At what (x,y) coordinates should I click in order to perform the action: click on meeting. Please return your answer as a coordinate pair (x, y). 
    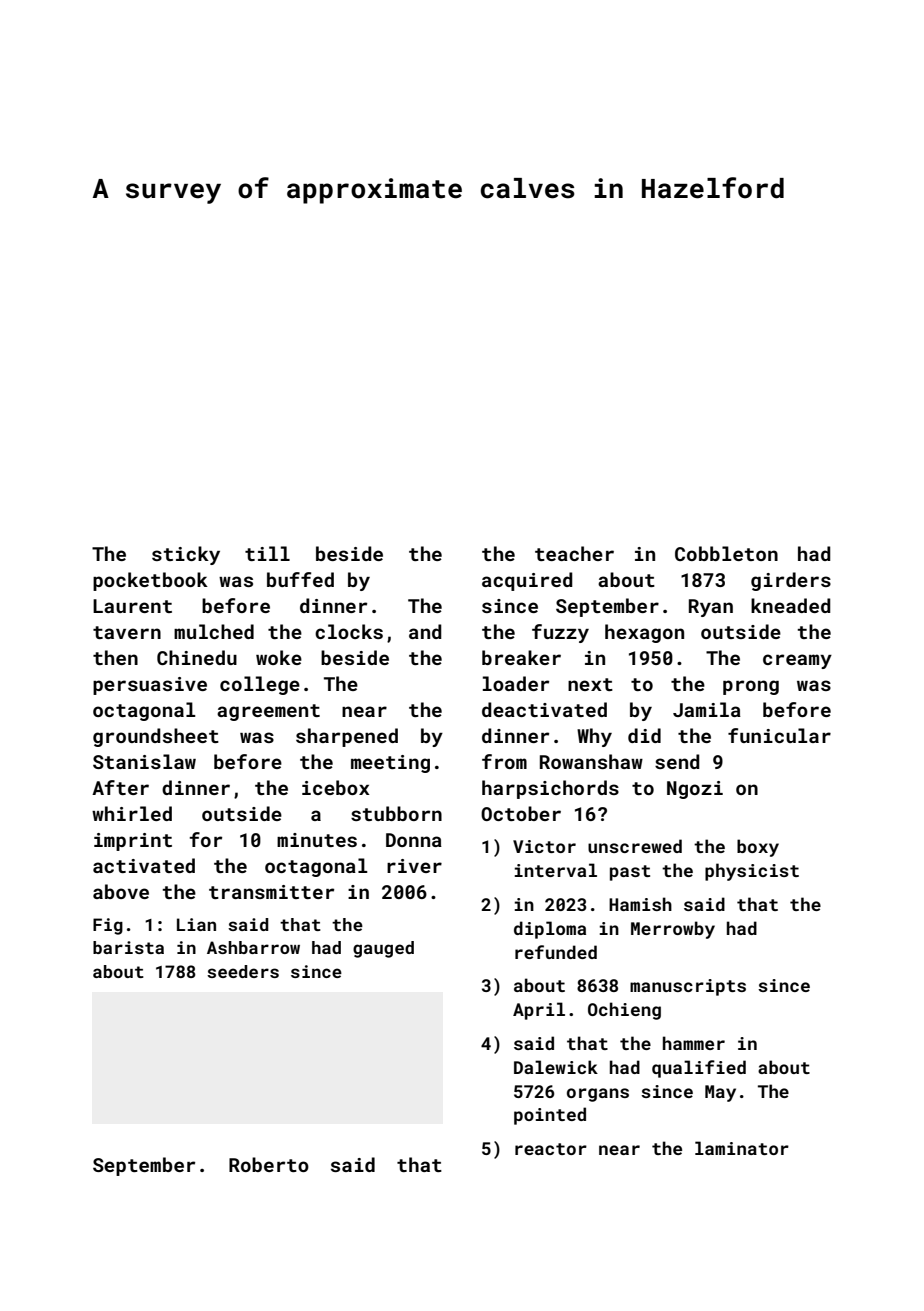
    Looking at the image, I should click on (390, 764).
